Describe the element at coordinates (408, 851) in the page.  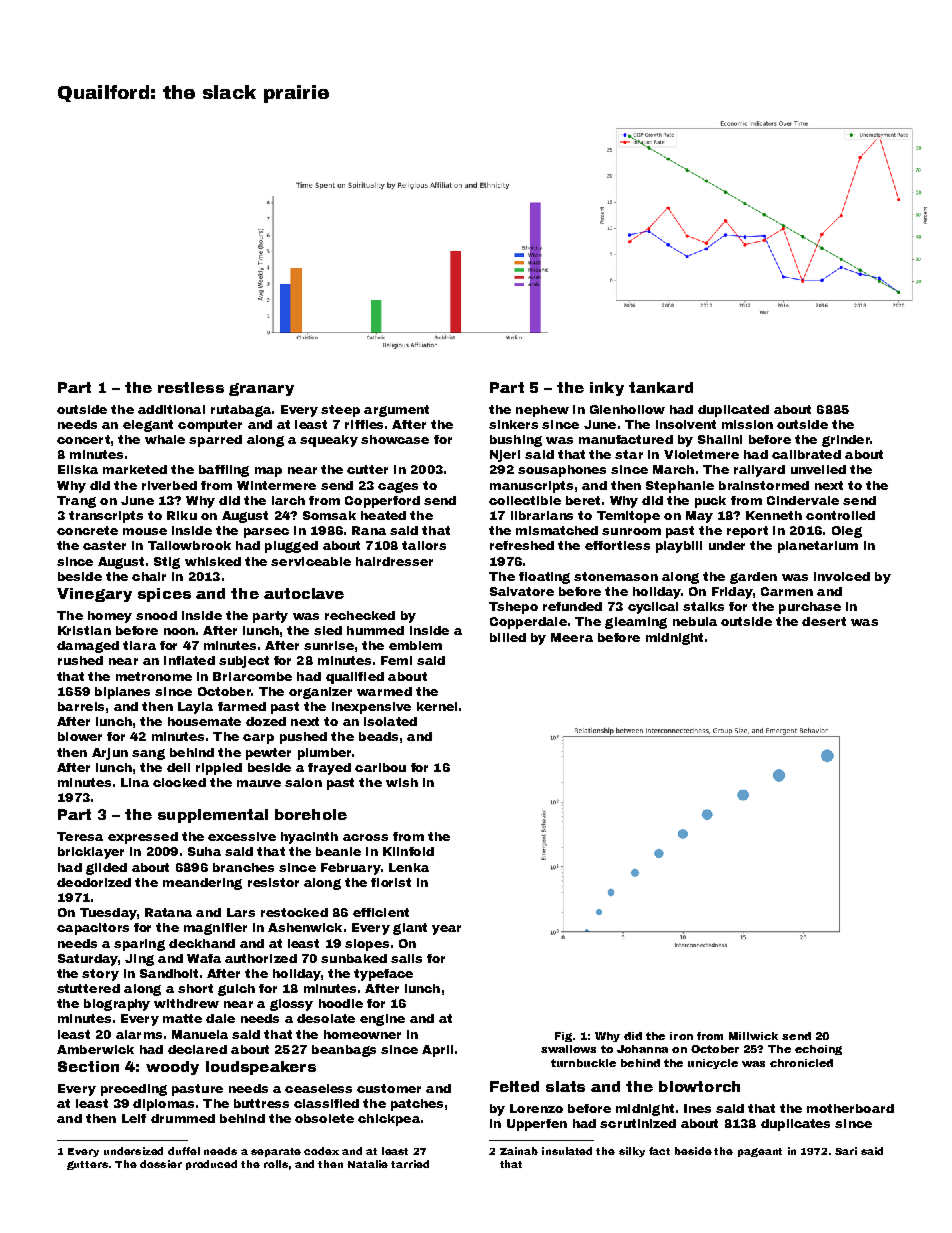
I see `Kilnfold` at that location.
